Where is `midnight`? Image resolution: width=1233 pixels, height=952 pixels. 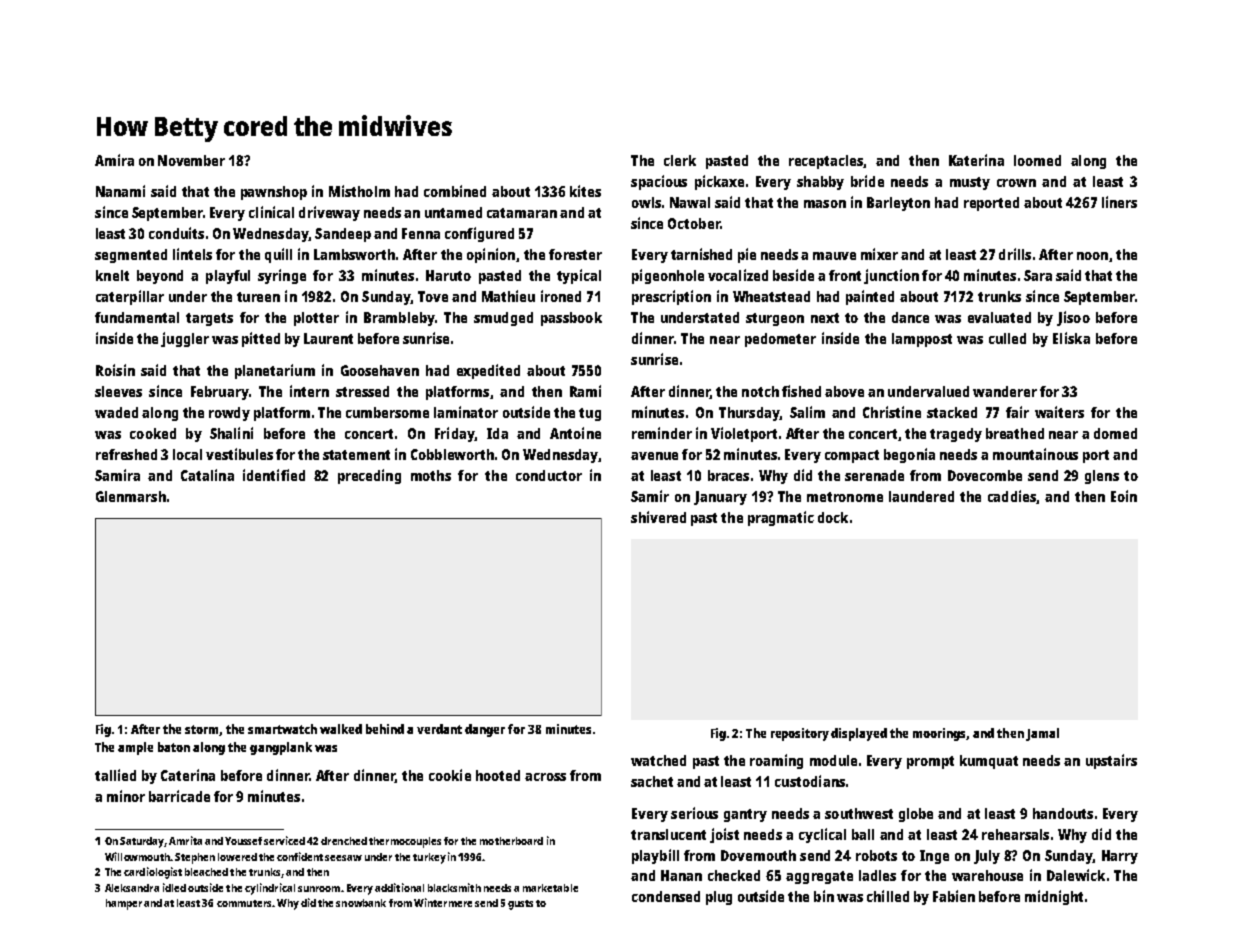
midnight is located at coordinates (1054, 897).
